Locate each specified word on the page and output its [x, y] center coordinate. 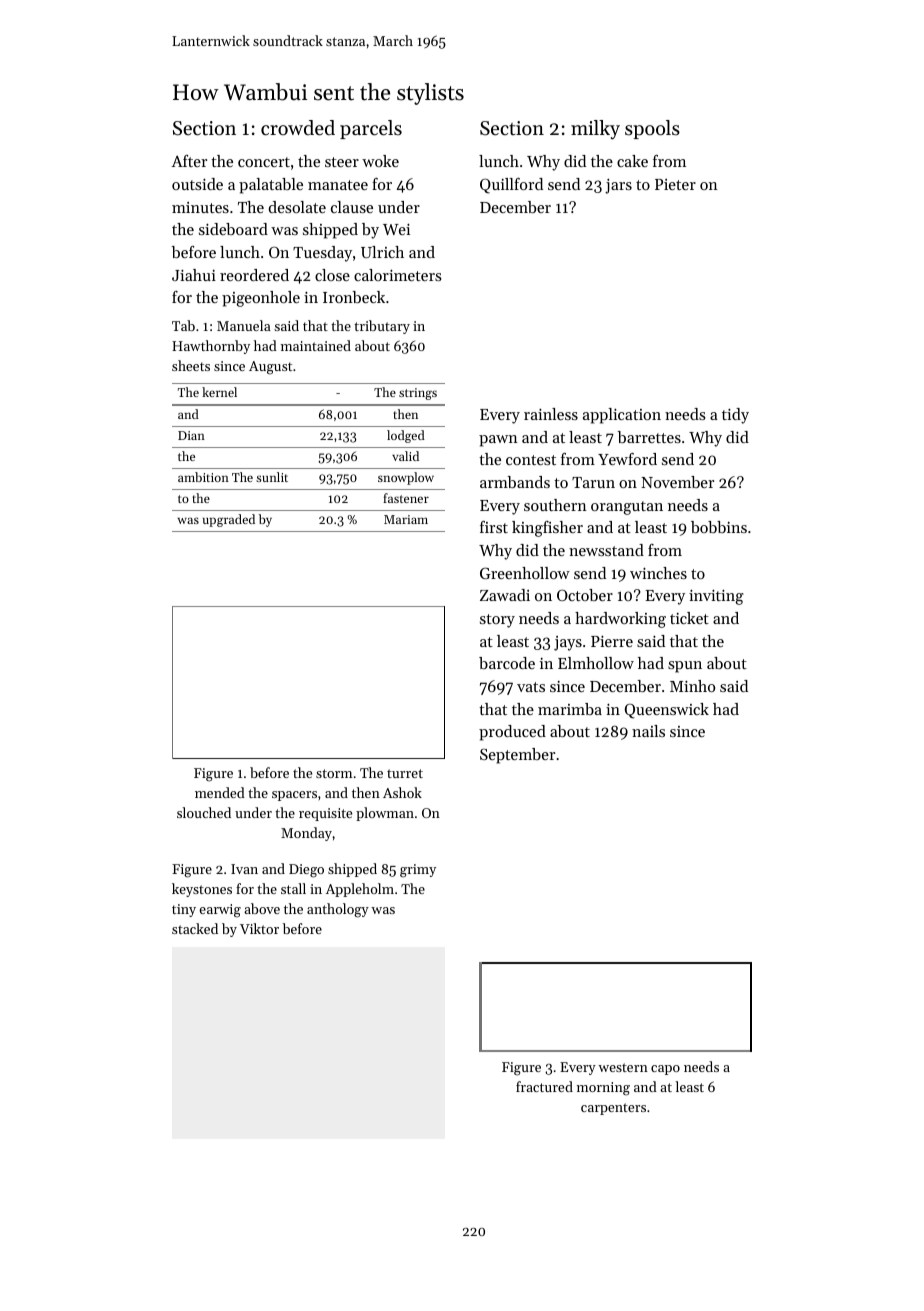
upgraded [229, 520]
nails [648, 731]
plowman [385, 814]
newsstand [606, 550]
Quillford [511, 186]
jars [618, 186]
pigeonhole [261, 299]
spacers [294, 796]
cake [632, 161]
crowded [298, 128]
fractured [544, 1086]
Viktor [259, 928]
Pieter [675, 184]
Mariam [406, 519]
